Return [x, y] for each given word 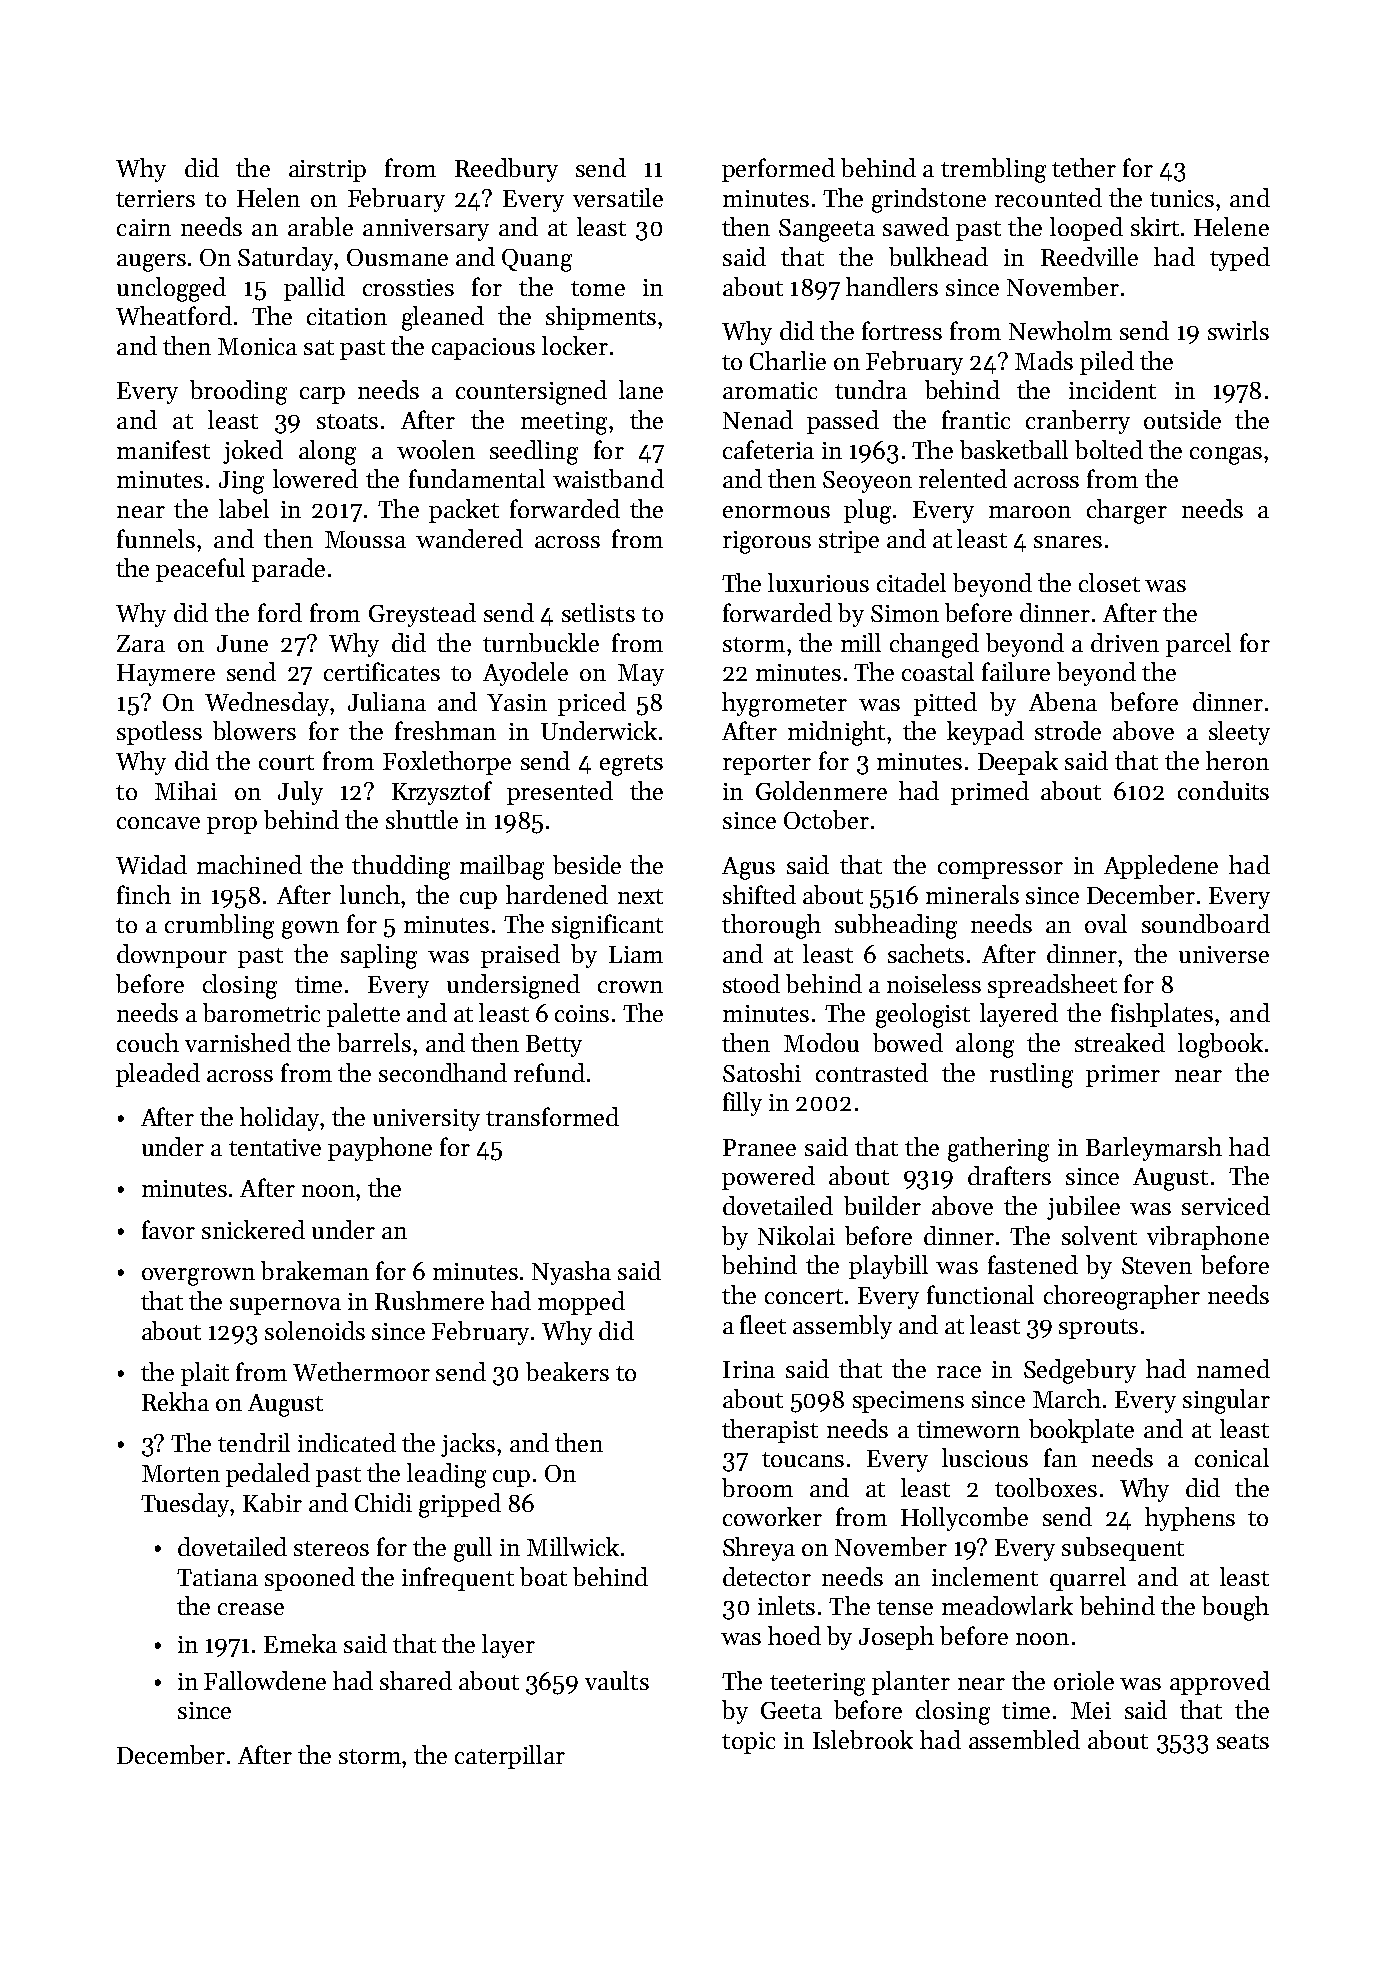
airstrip [327, 171]
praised [520, 956]
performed [778, 170]
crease [251, 1609]
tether [1084, 167]
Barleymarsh [1154, 1149]
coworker [772, 1516]
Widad [151, 864]
